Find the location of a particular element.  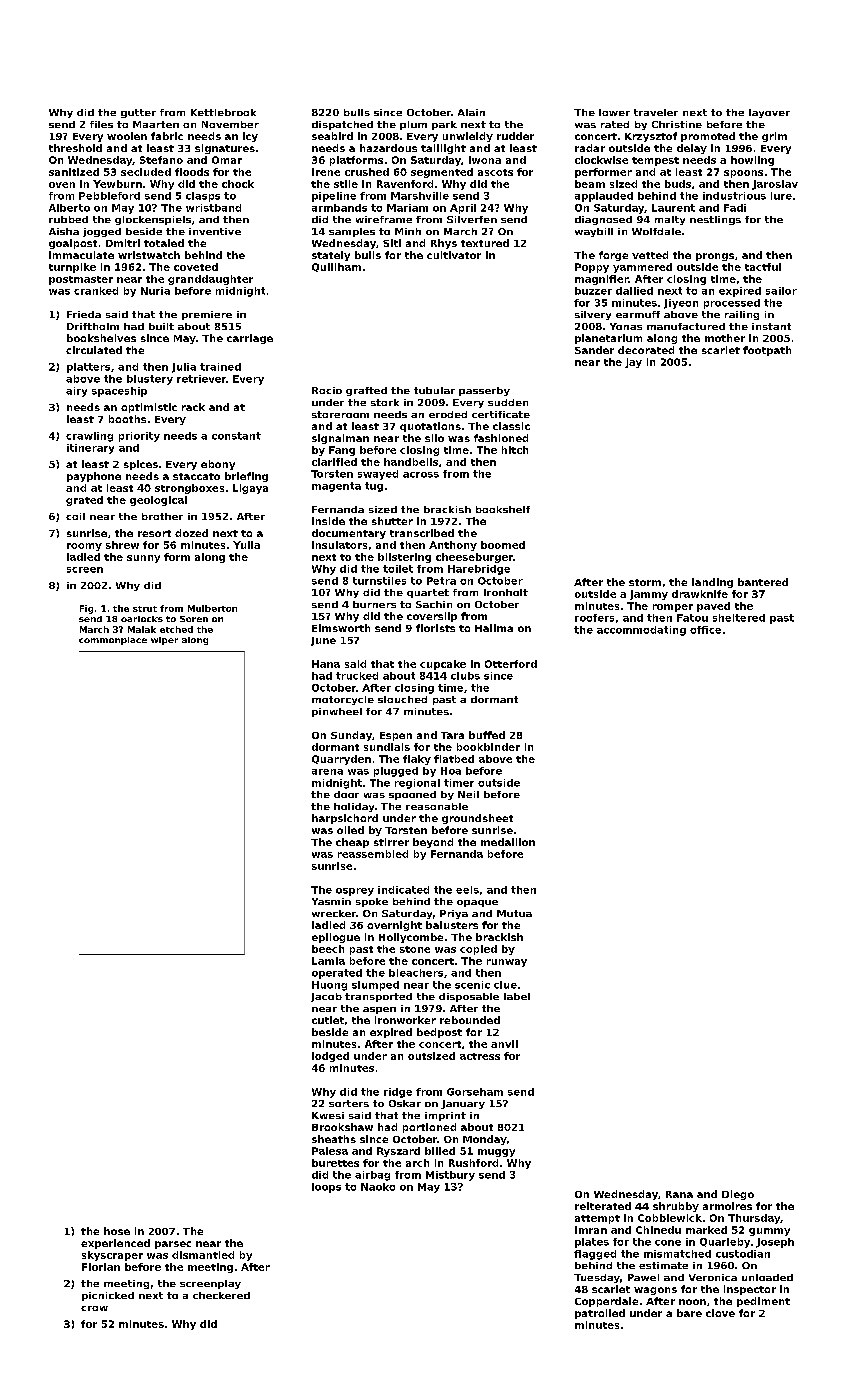

crow is located at coordinates (94, 1308).
